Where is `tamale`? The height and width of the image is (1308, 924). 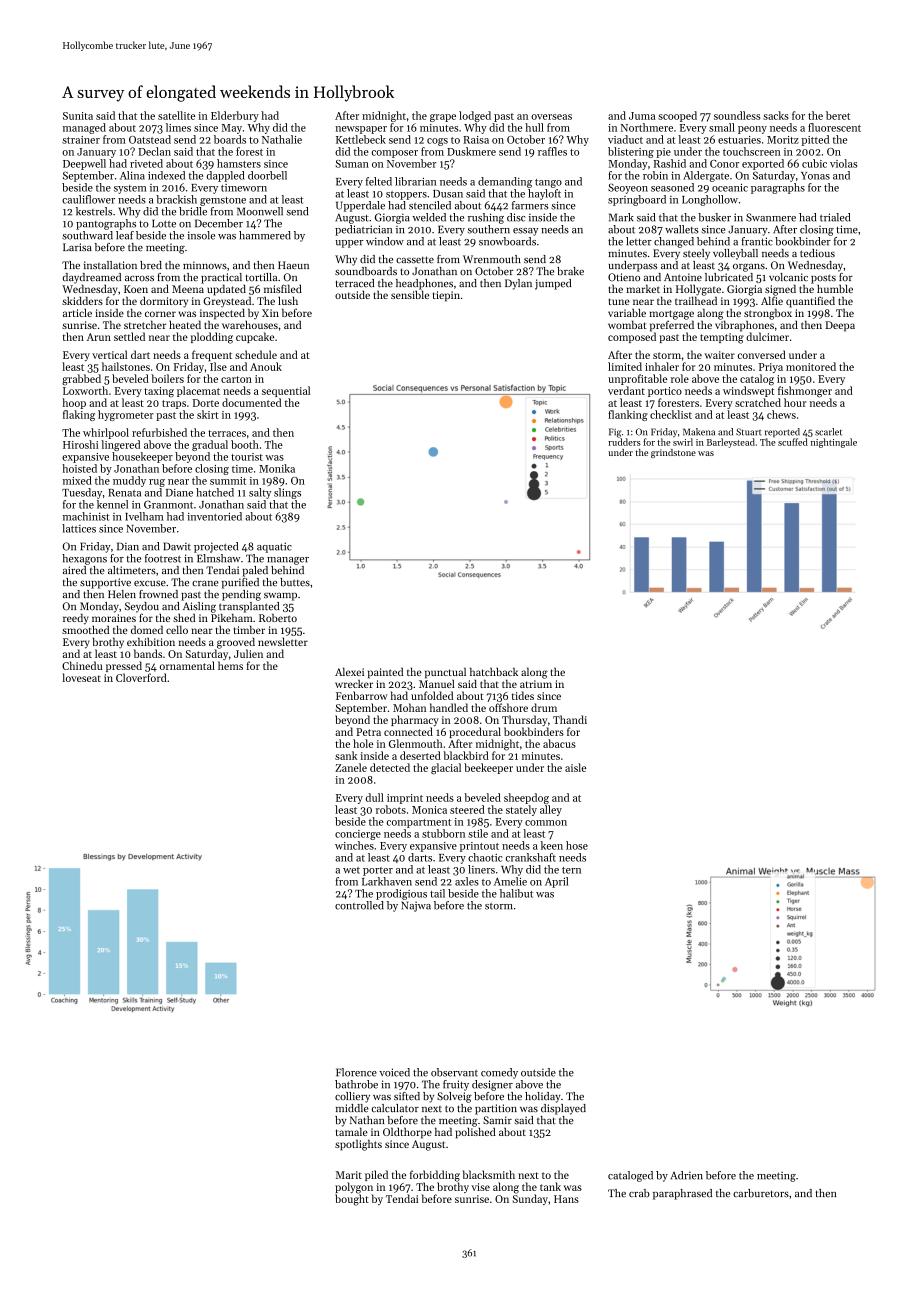
tamale is located at coordinates (352, 1131).
